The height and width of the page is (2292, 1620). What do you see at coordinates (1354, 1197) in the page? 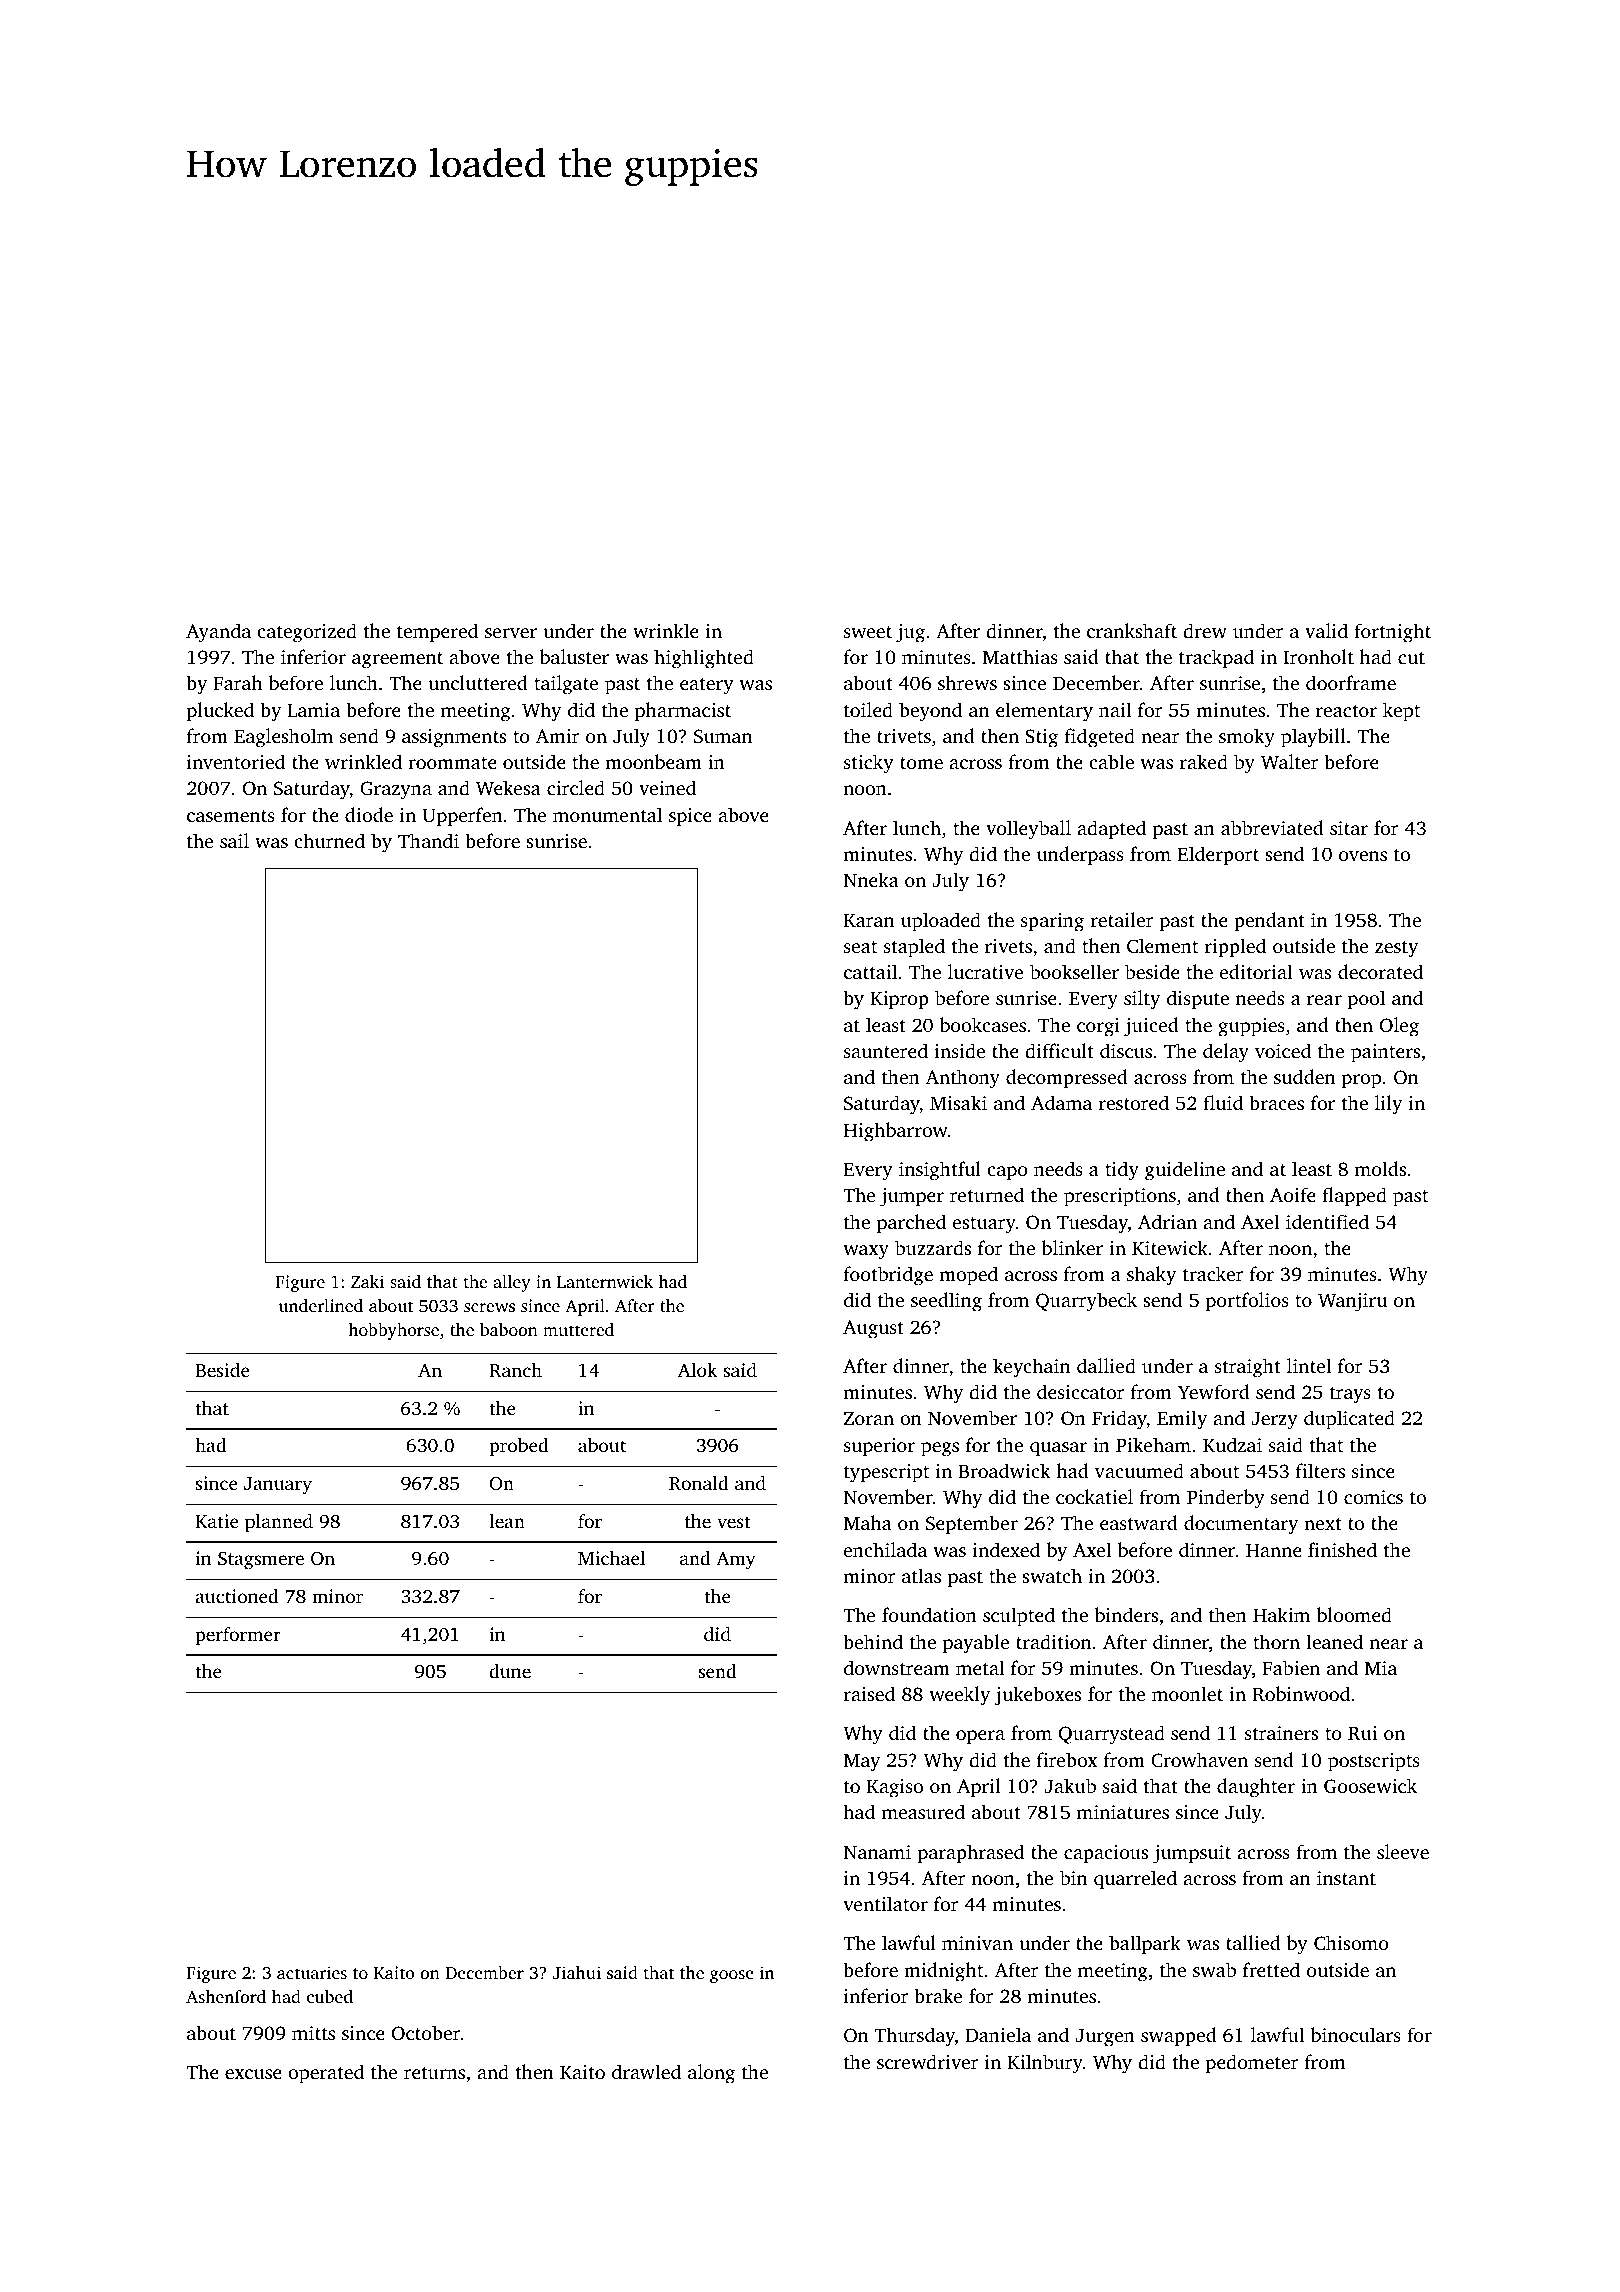
I see `flapped` at bounding box center [1354, 1197].
